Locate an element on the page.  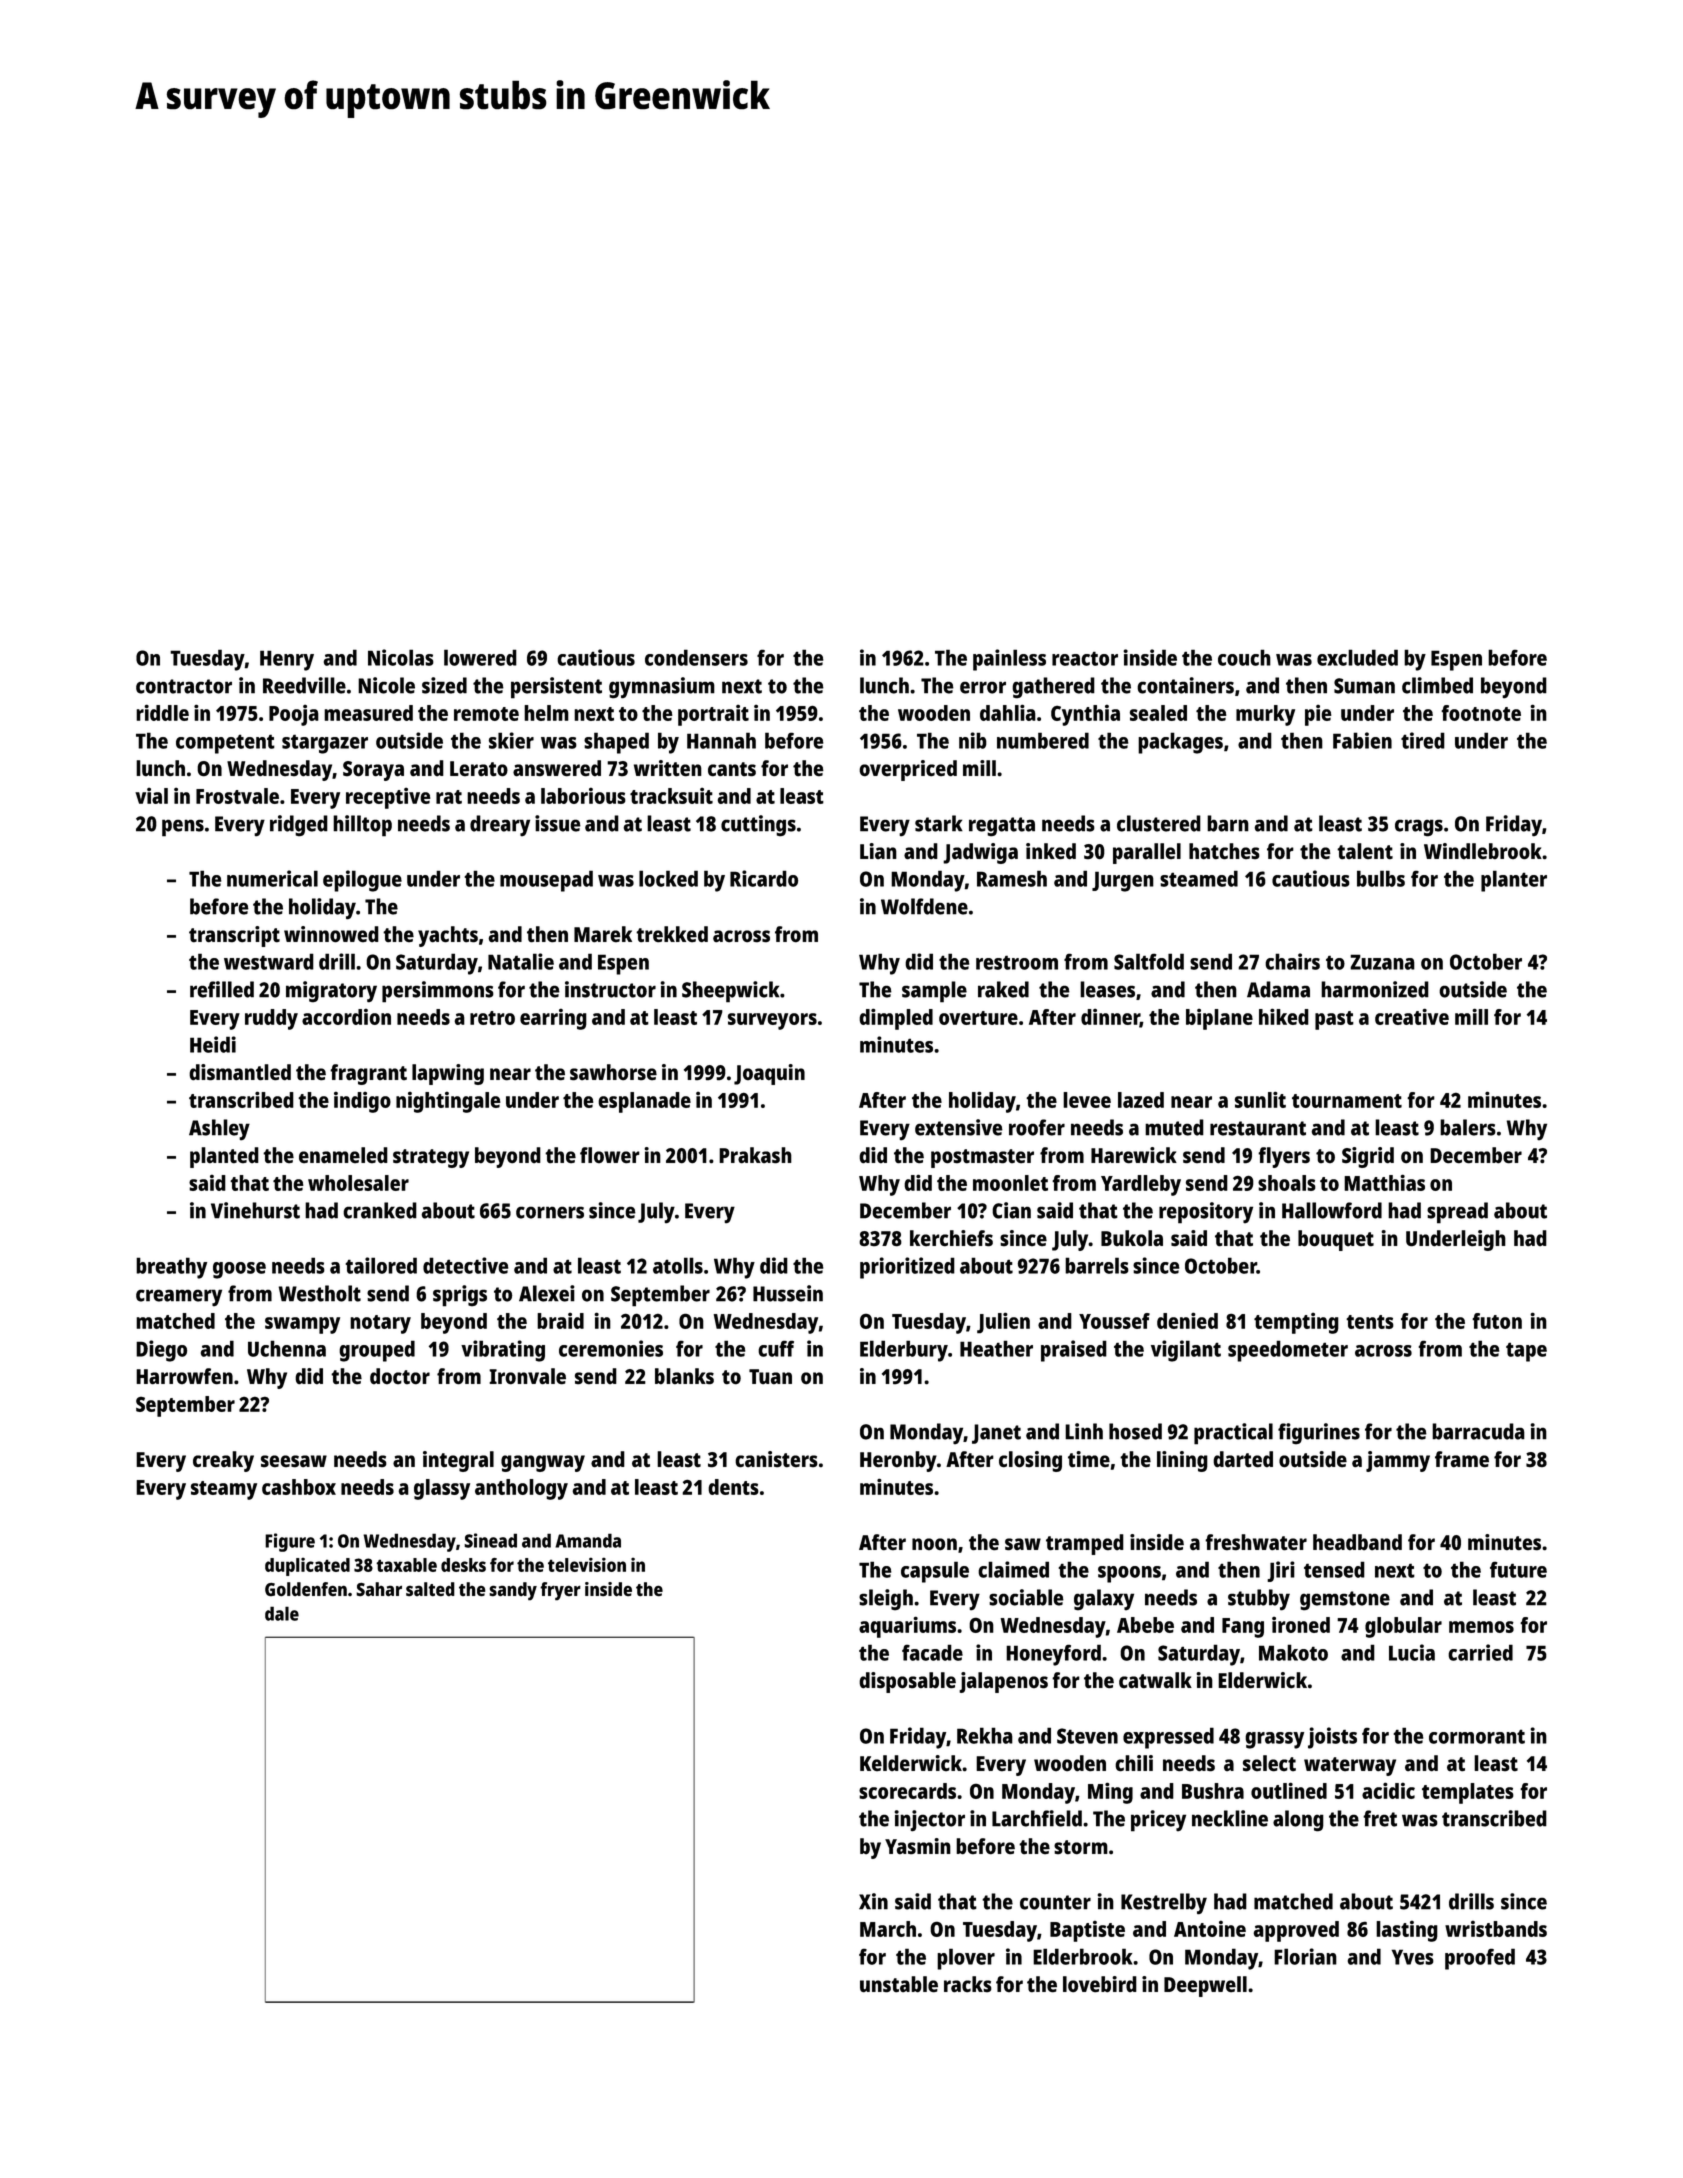
noon is located at coordinates (934, 1544).
